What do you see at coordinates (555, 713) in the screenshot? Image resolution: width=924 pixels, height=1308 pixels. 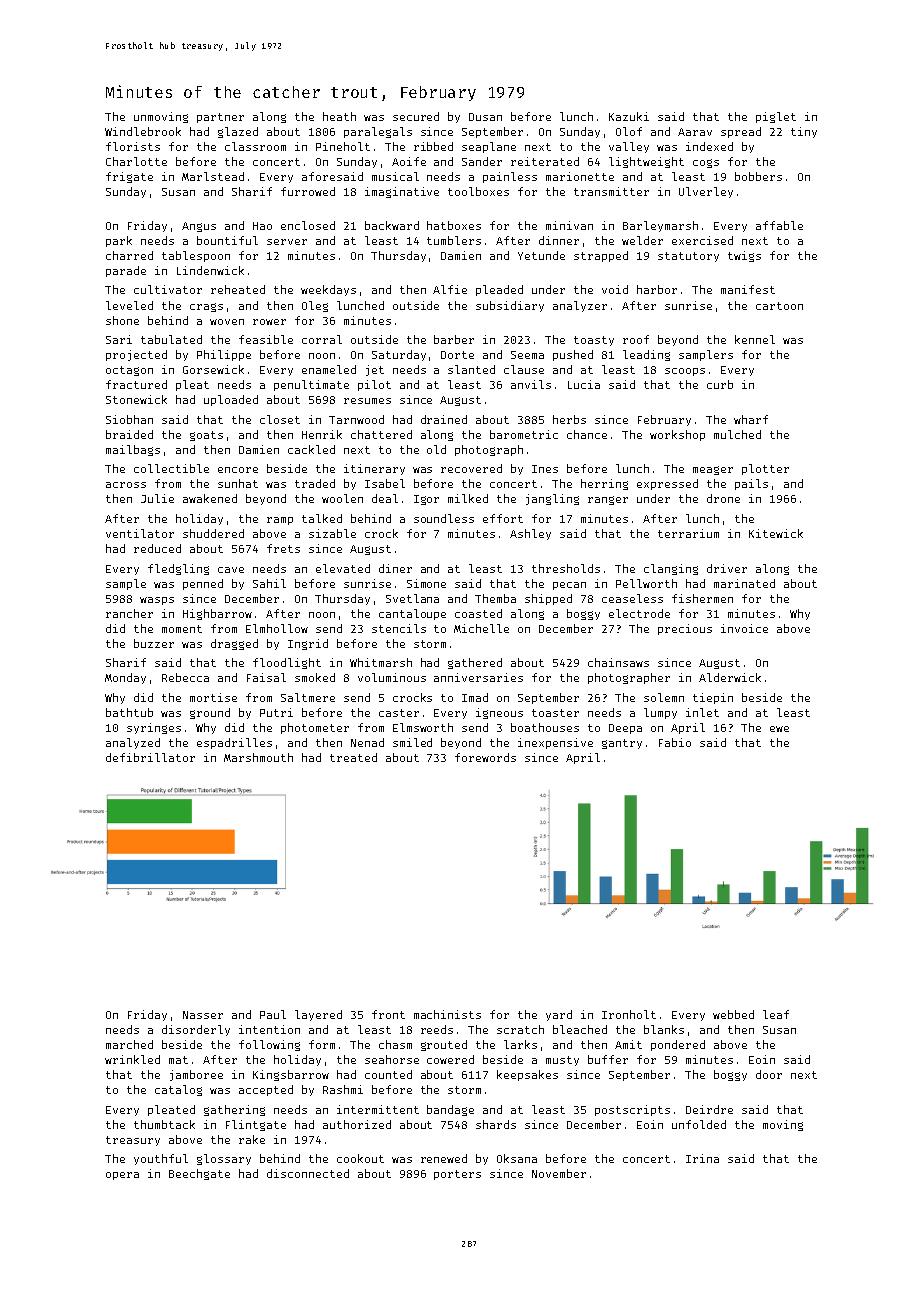 I see `toaster` at bounding box center [555, 713].
